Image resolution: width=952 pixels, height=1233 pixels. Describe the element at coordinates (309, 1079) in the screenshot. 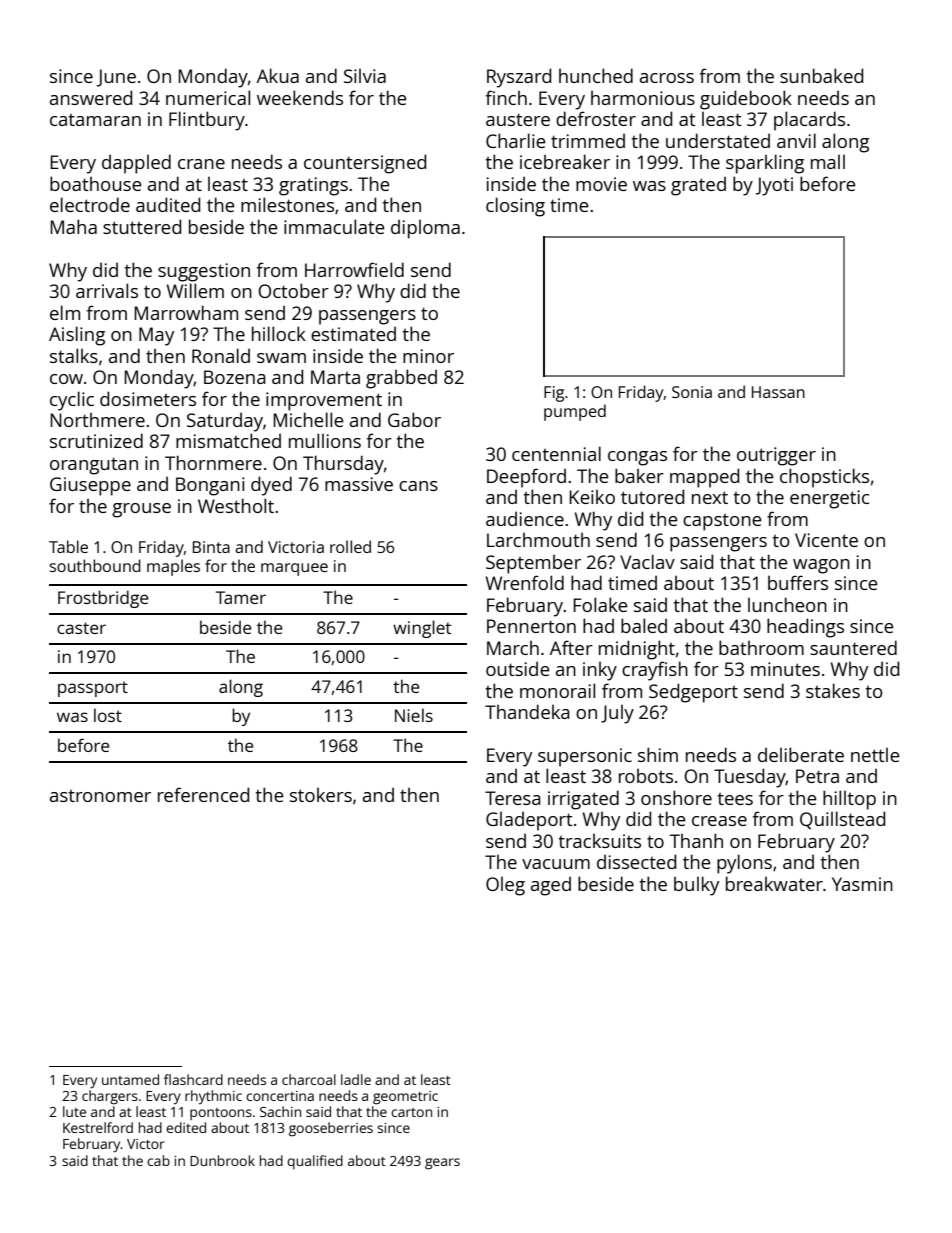

I see `charcoal` at that location.
